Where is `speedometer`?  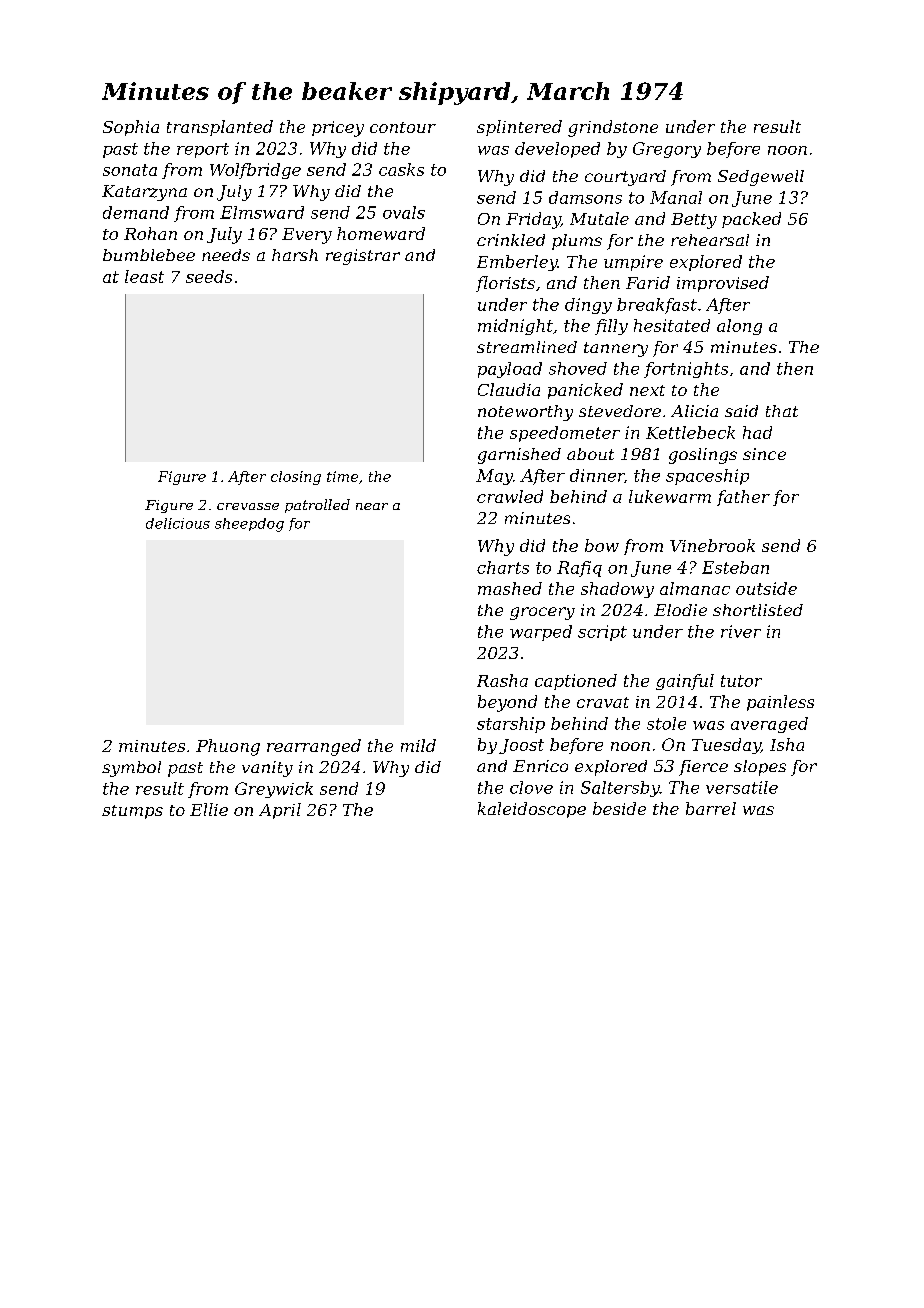
speedometer is located at coordinates (565, 434).
